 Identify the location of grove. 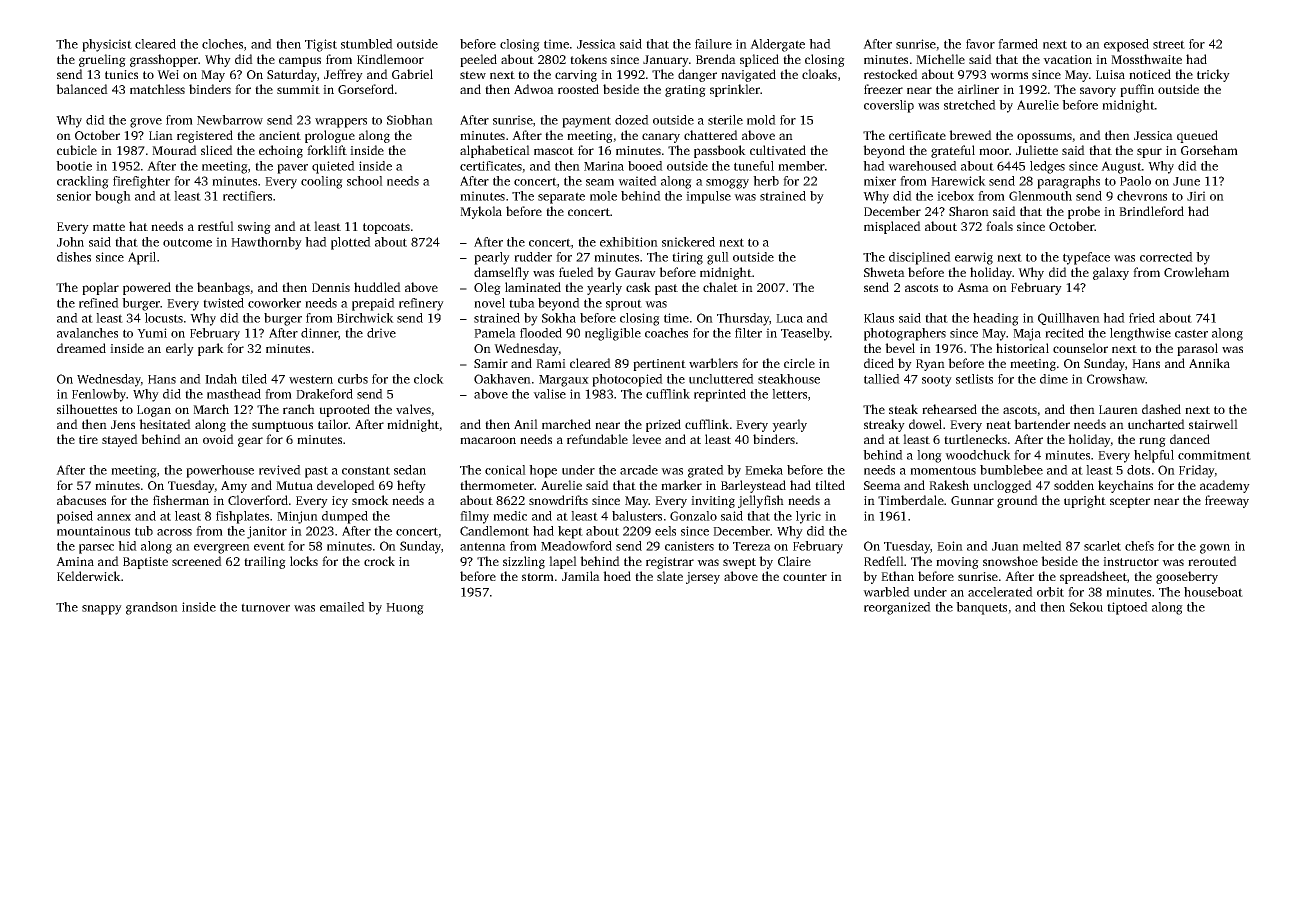
(146, 123).
